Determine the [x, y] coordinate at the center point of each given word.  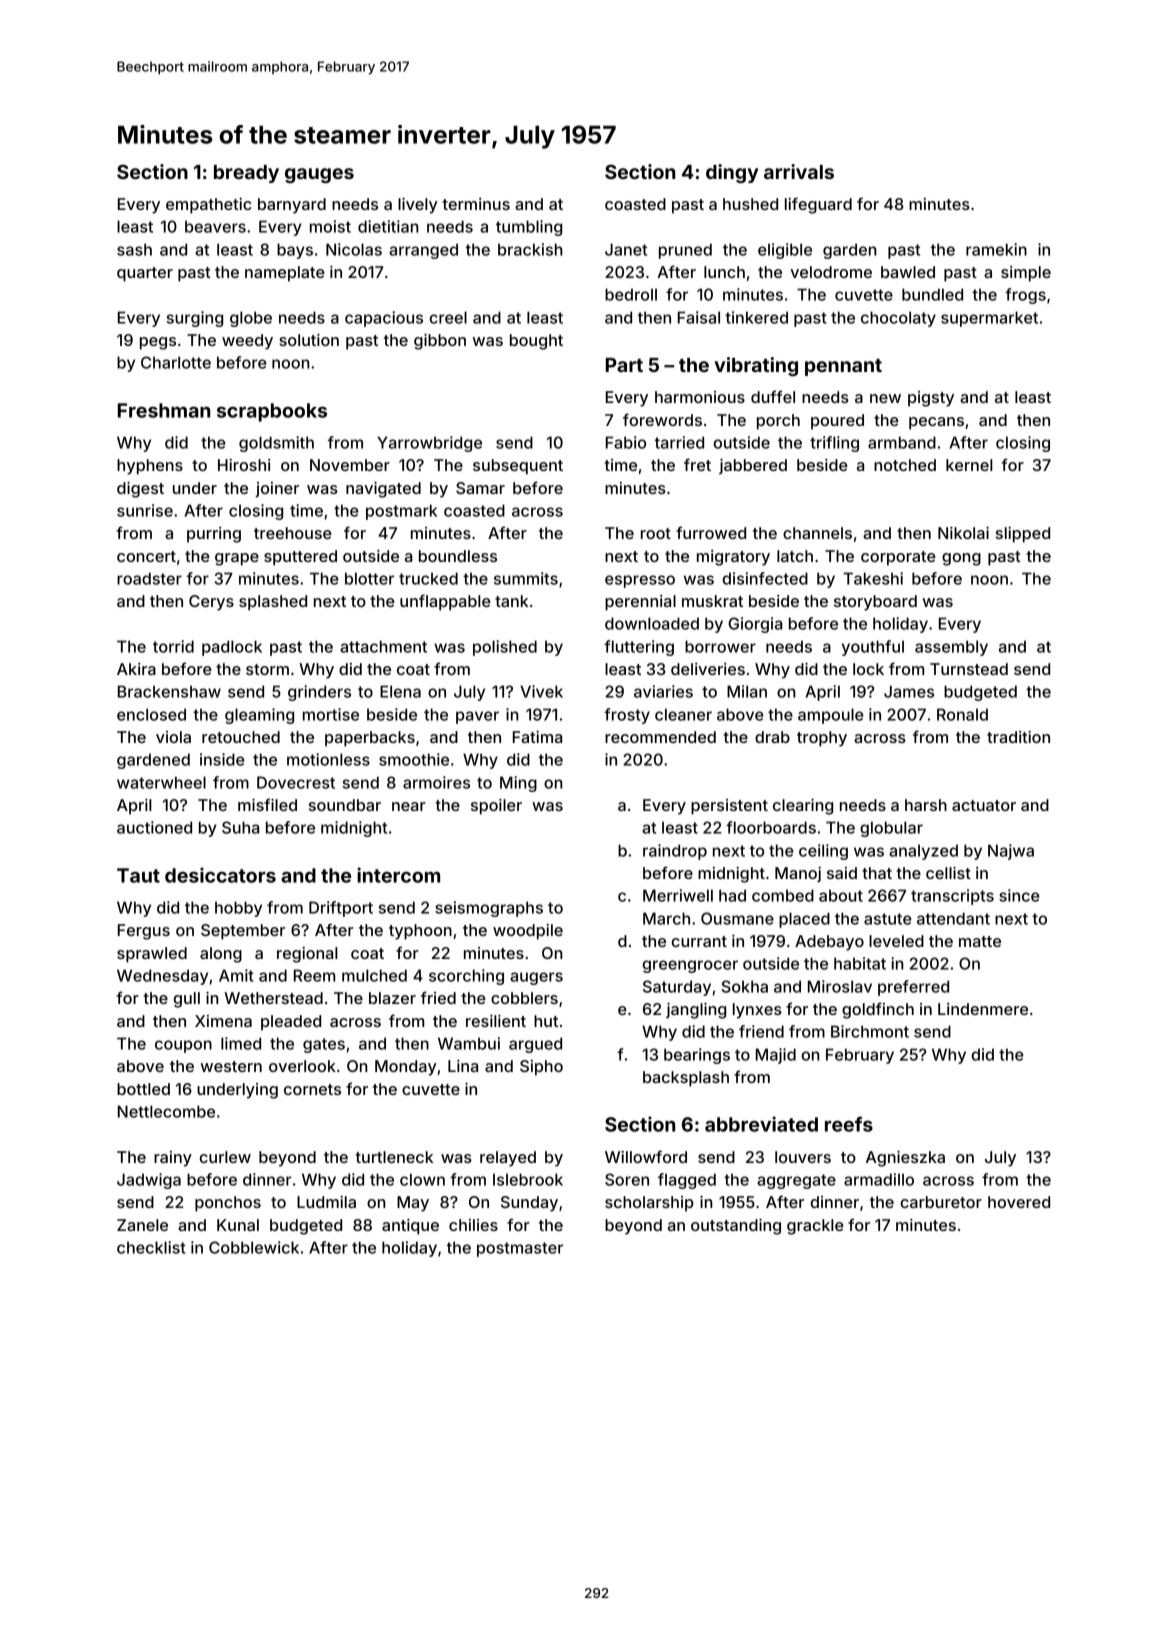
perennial [640, 603]
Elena [400, 691]
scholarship [649, 1204]
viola [173, 737]
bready [246, 174]
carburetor [941, 1202]
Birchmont [870, 1031]
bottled [143, 1089]
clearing [803, 807]
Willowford [646, 1156]
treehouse [293, 533]
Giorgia [755, 625]
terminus [476, 204]
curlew [225, 1157]
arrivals [799, 171]
